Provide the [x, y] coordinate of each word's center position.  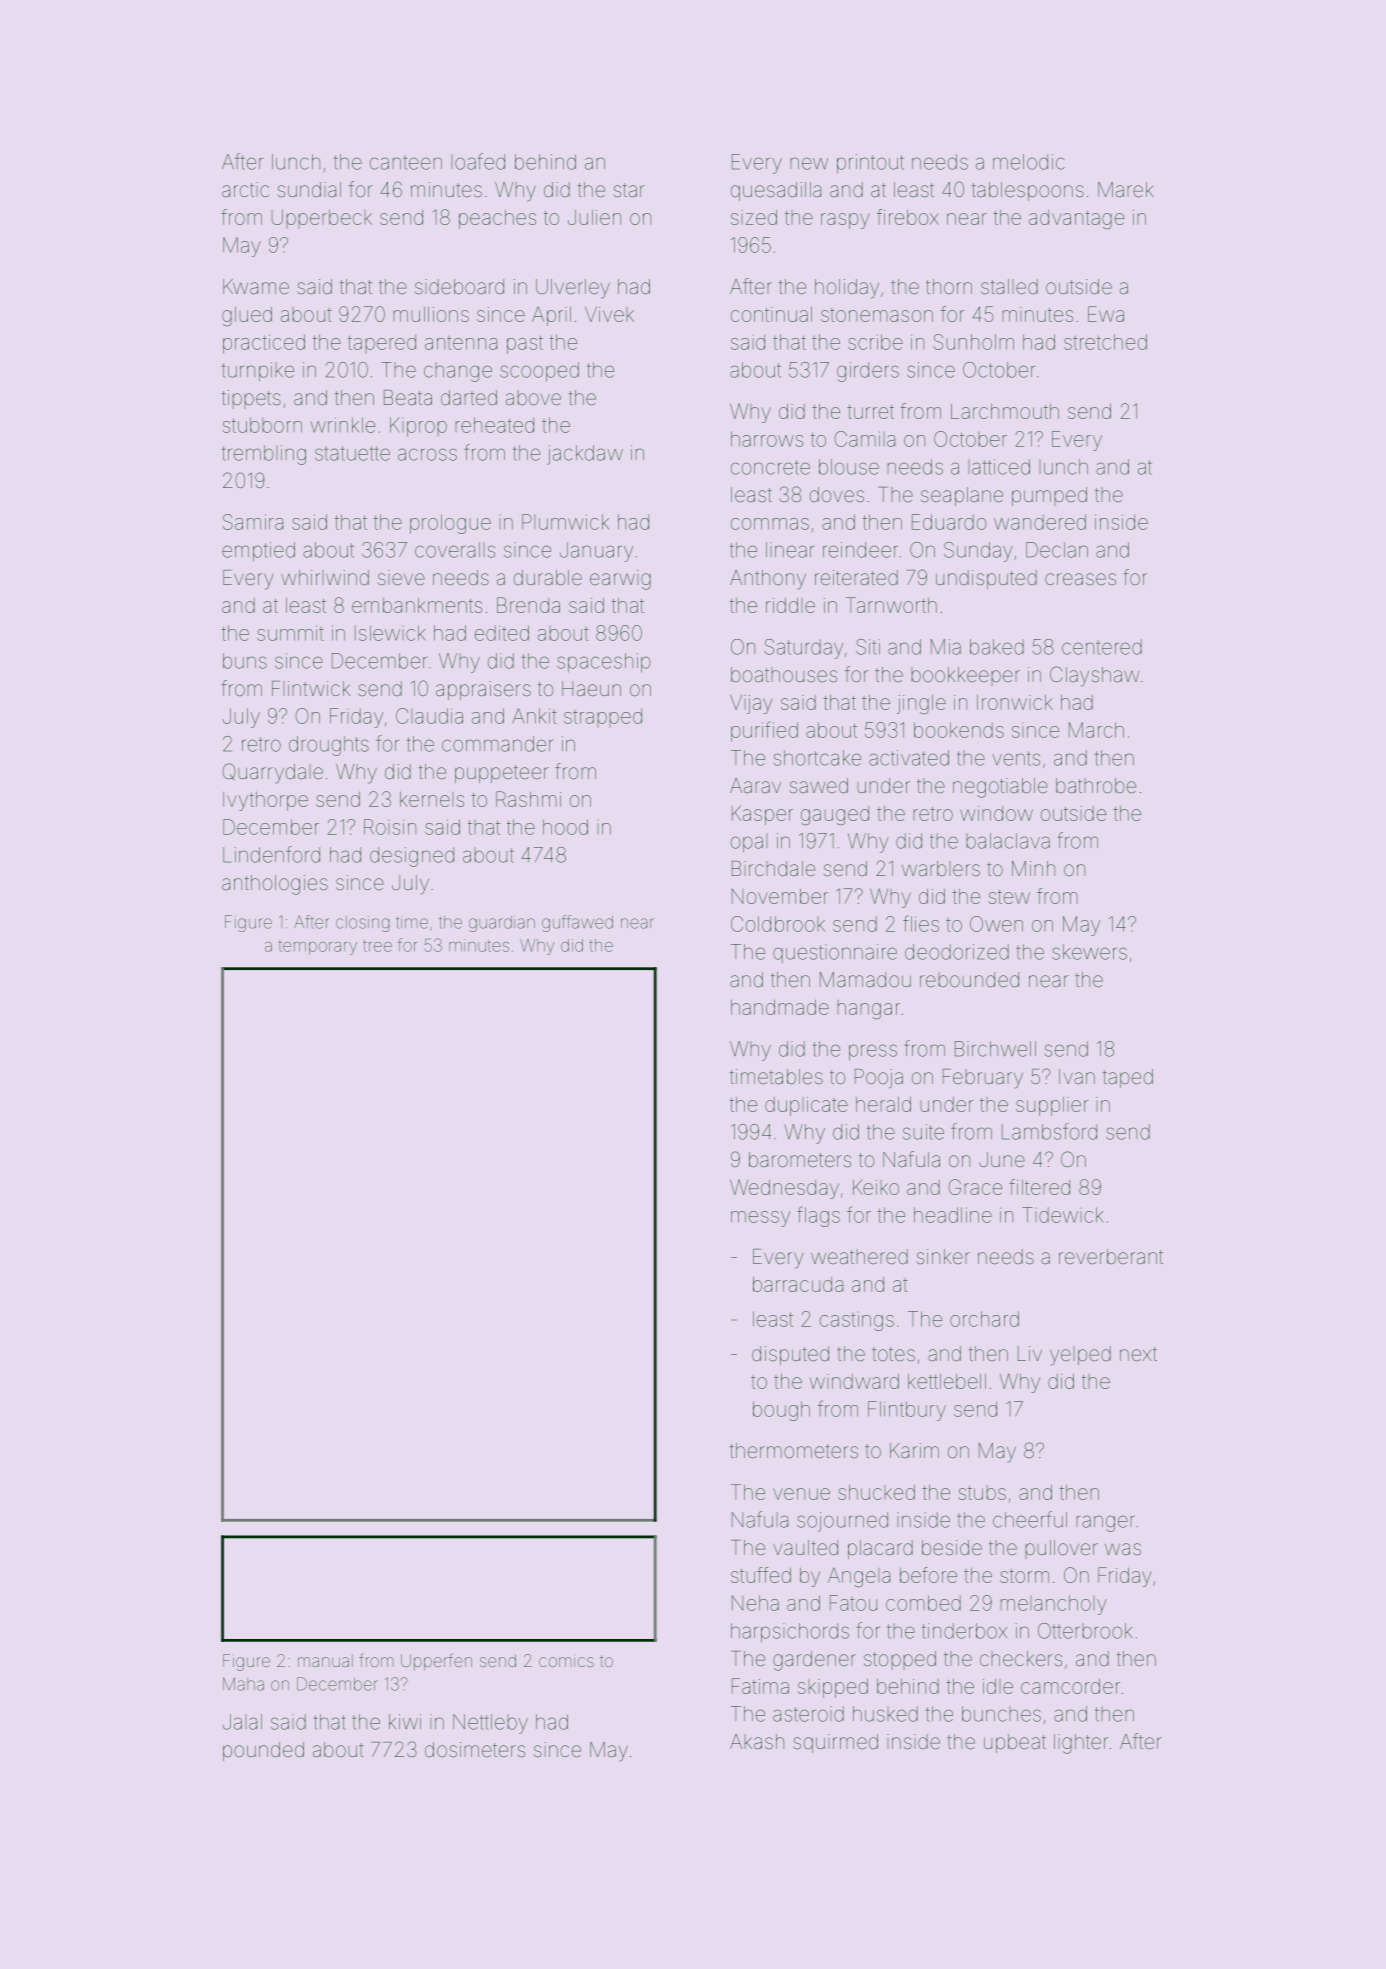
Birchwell [995, 1049]
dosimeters [475, 1749]
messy [760, 1219]
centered [1102, 647]
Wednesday [784, 1189]
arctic [245, 189]
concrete [770, 467]
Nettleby [490, 1724]
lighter [1081, 1744]
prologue [450, 524]
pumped [1049, 496]
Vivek [609, 314]
